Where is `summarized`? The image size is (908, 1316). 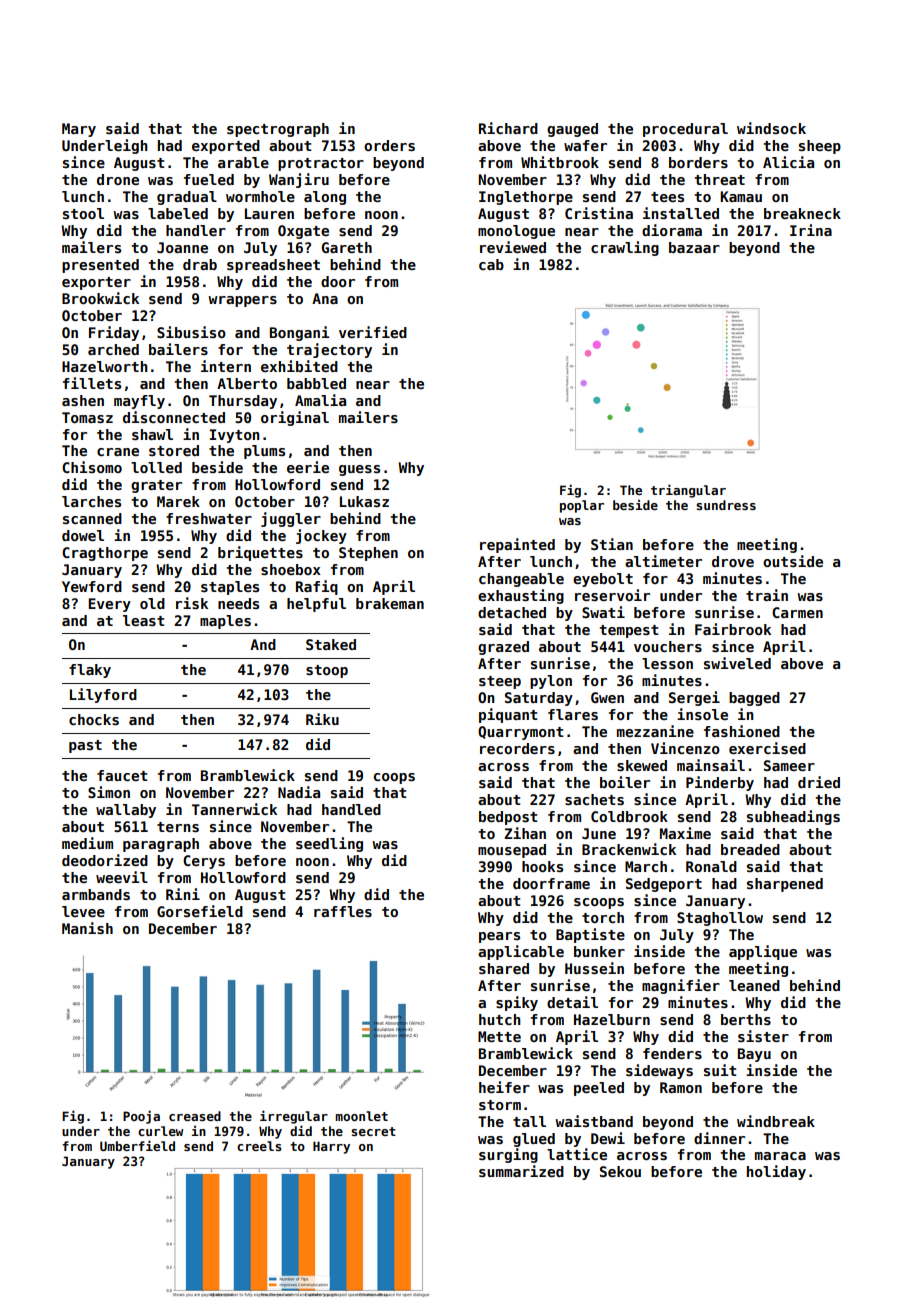
summarized is located at coordinates (521, 1171).
